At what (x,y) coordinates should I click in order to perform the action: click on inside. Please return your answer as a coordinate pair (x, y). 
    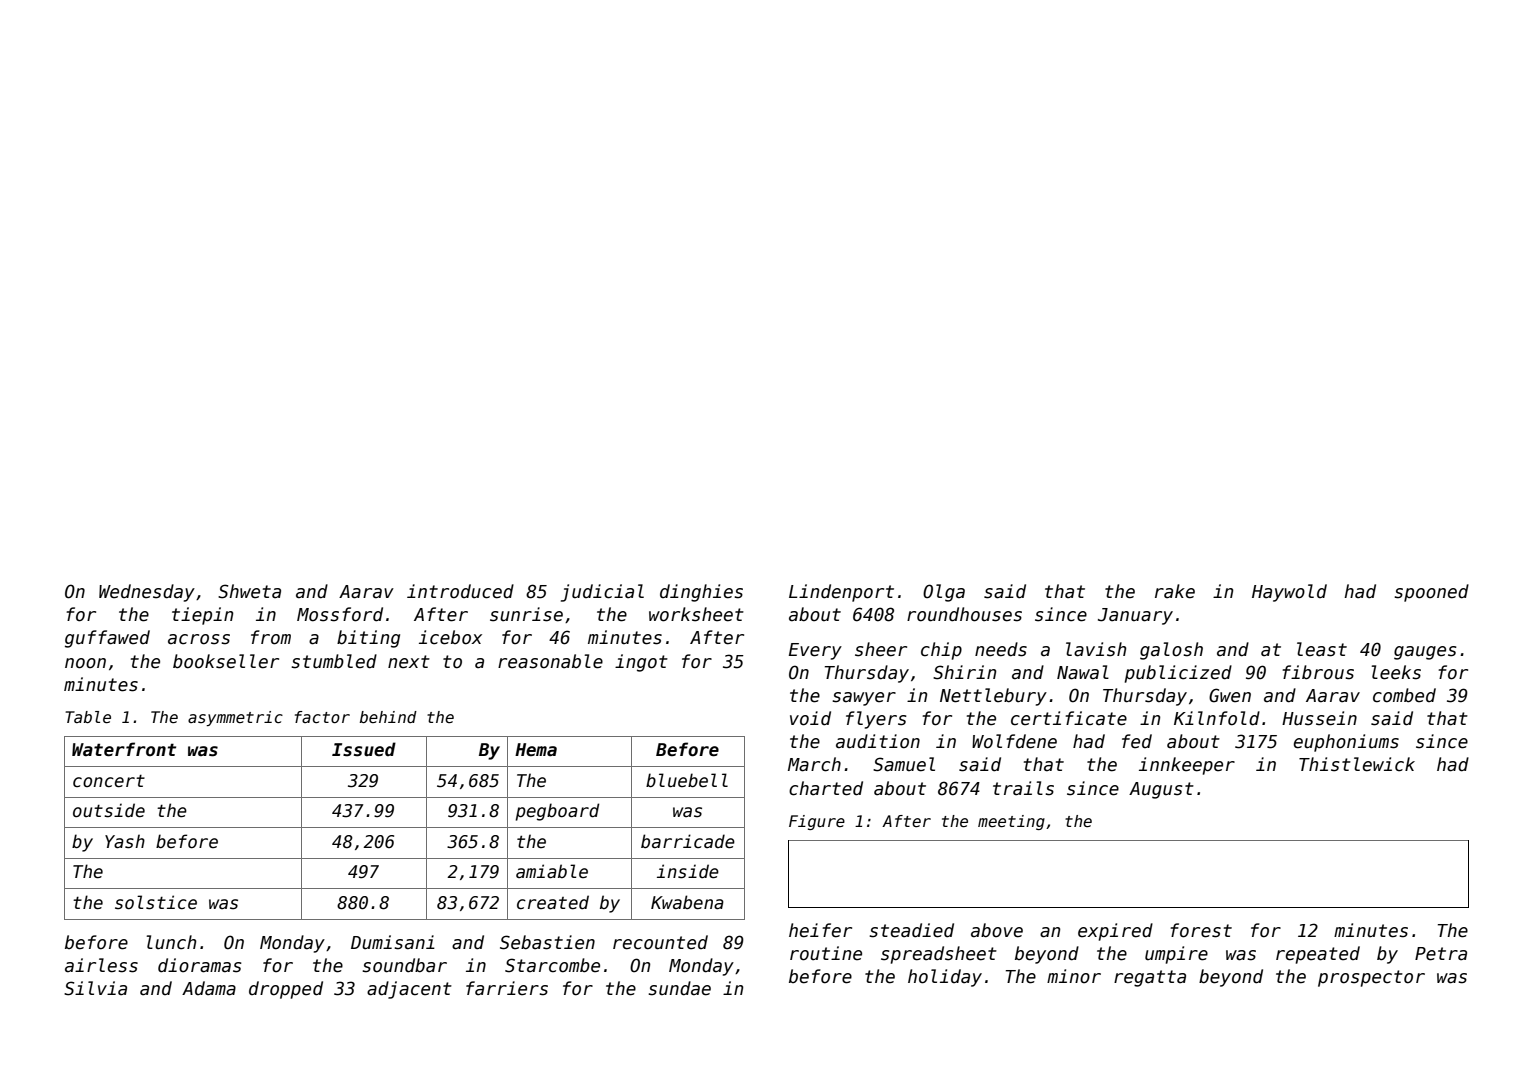
    Looking at the image, I should click on (688, 871).
